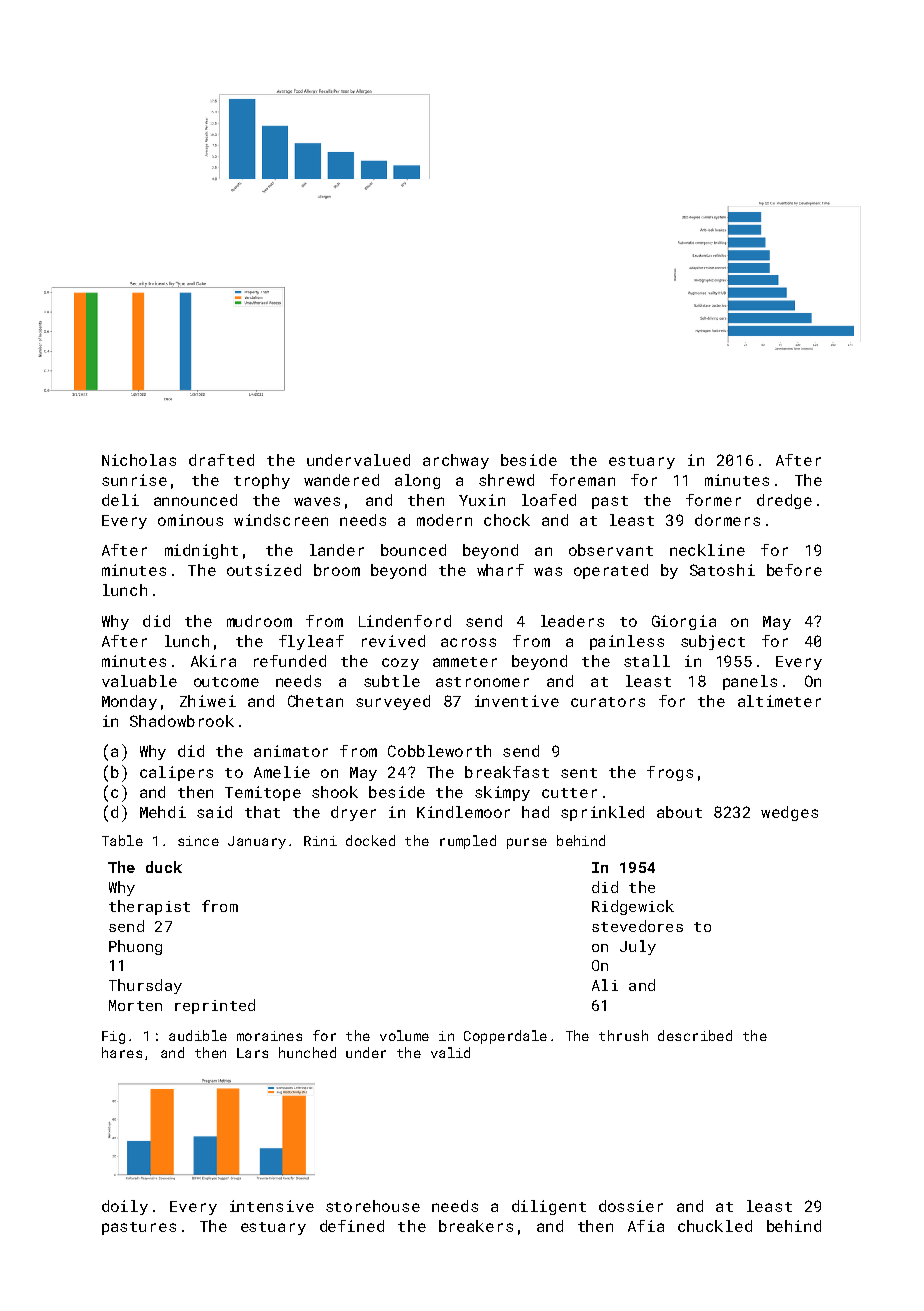 The width and height of the page is (924, 1311). Describe the element at coordinates (182, 721) in the page. I see `Shadowbrook` at that location.
